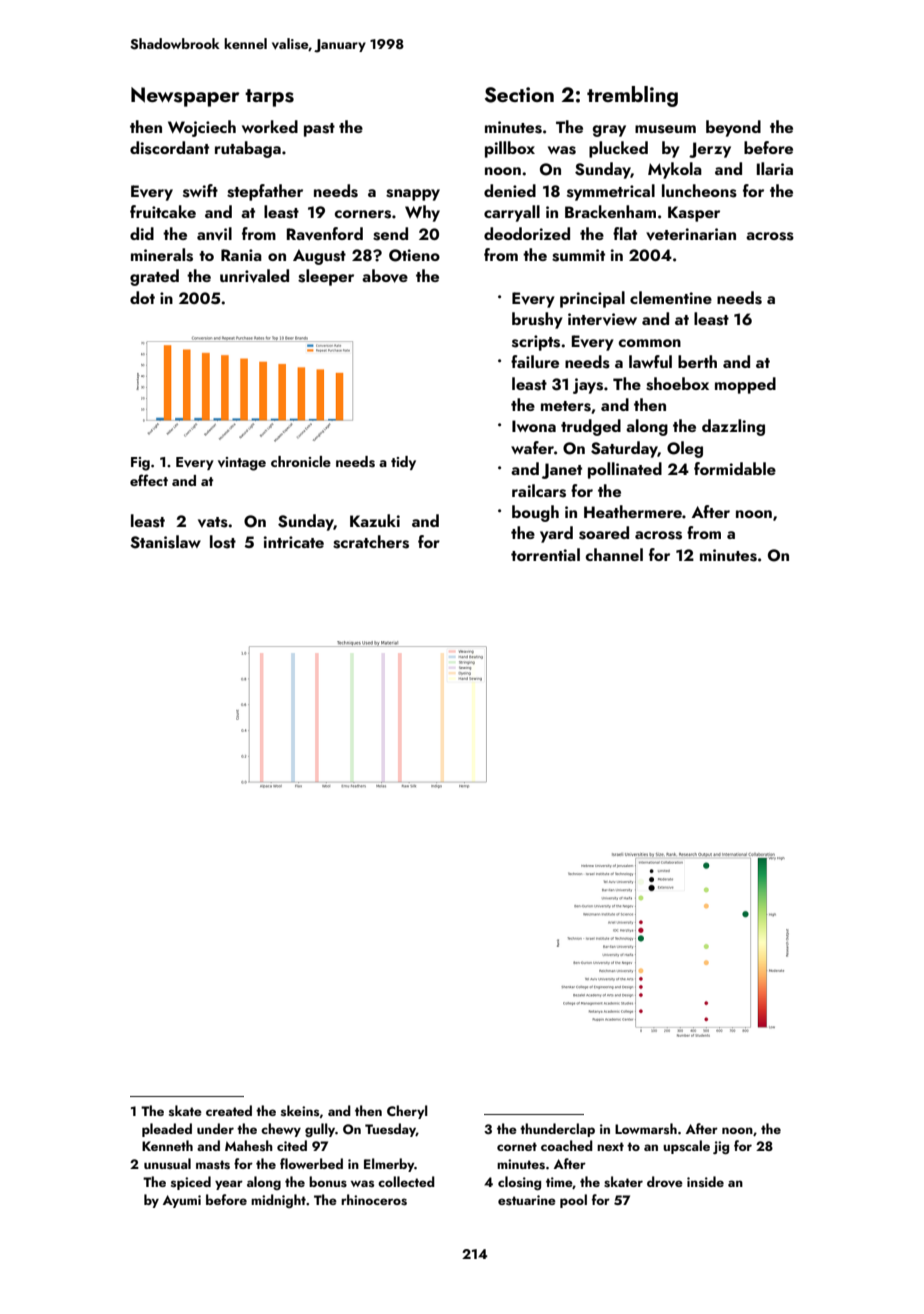 The height and width of the screenshot is (1314, 924). I want to click on wafer, so click(532, 447).
